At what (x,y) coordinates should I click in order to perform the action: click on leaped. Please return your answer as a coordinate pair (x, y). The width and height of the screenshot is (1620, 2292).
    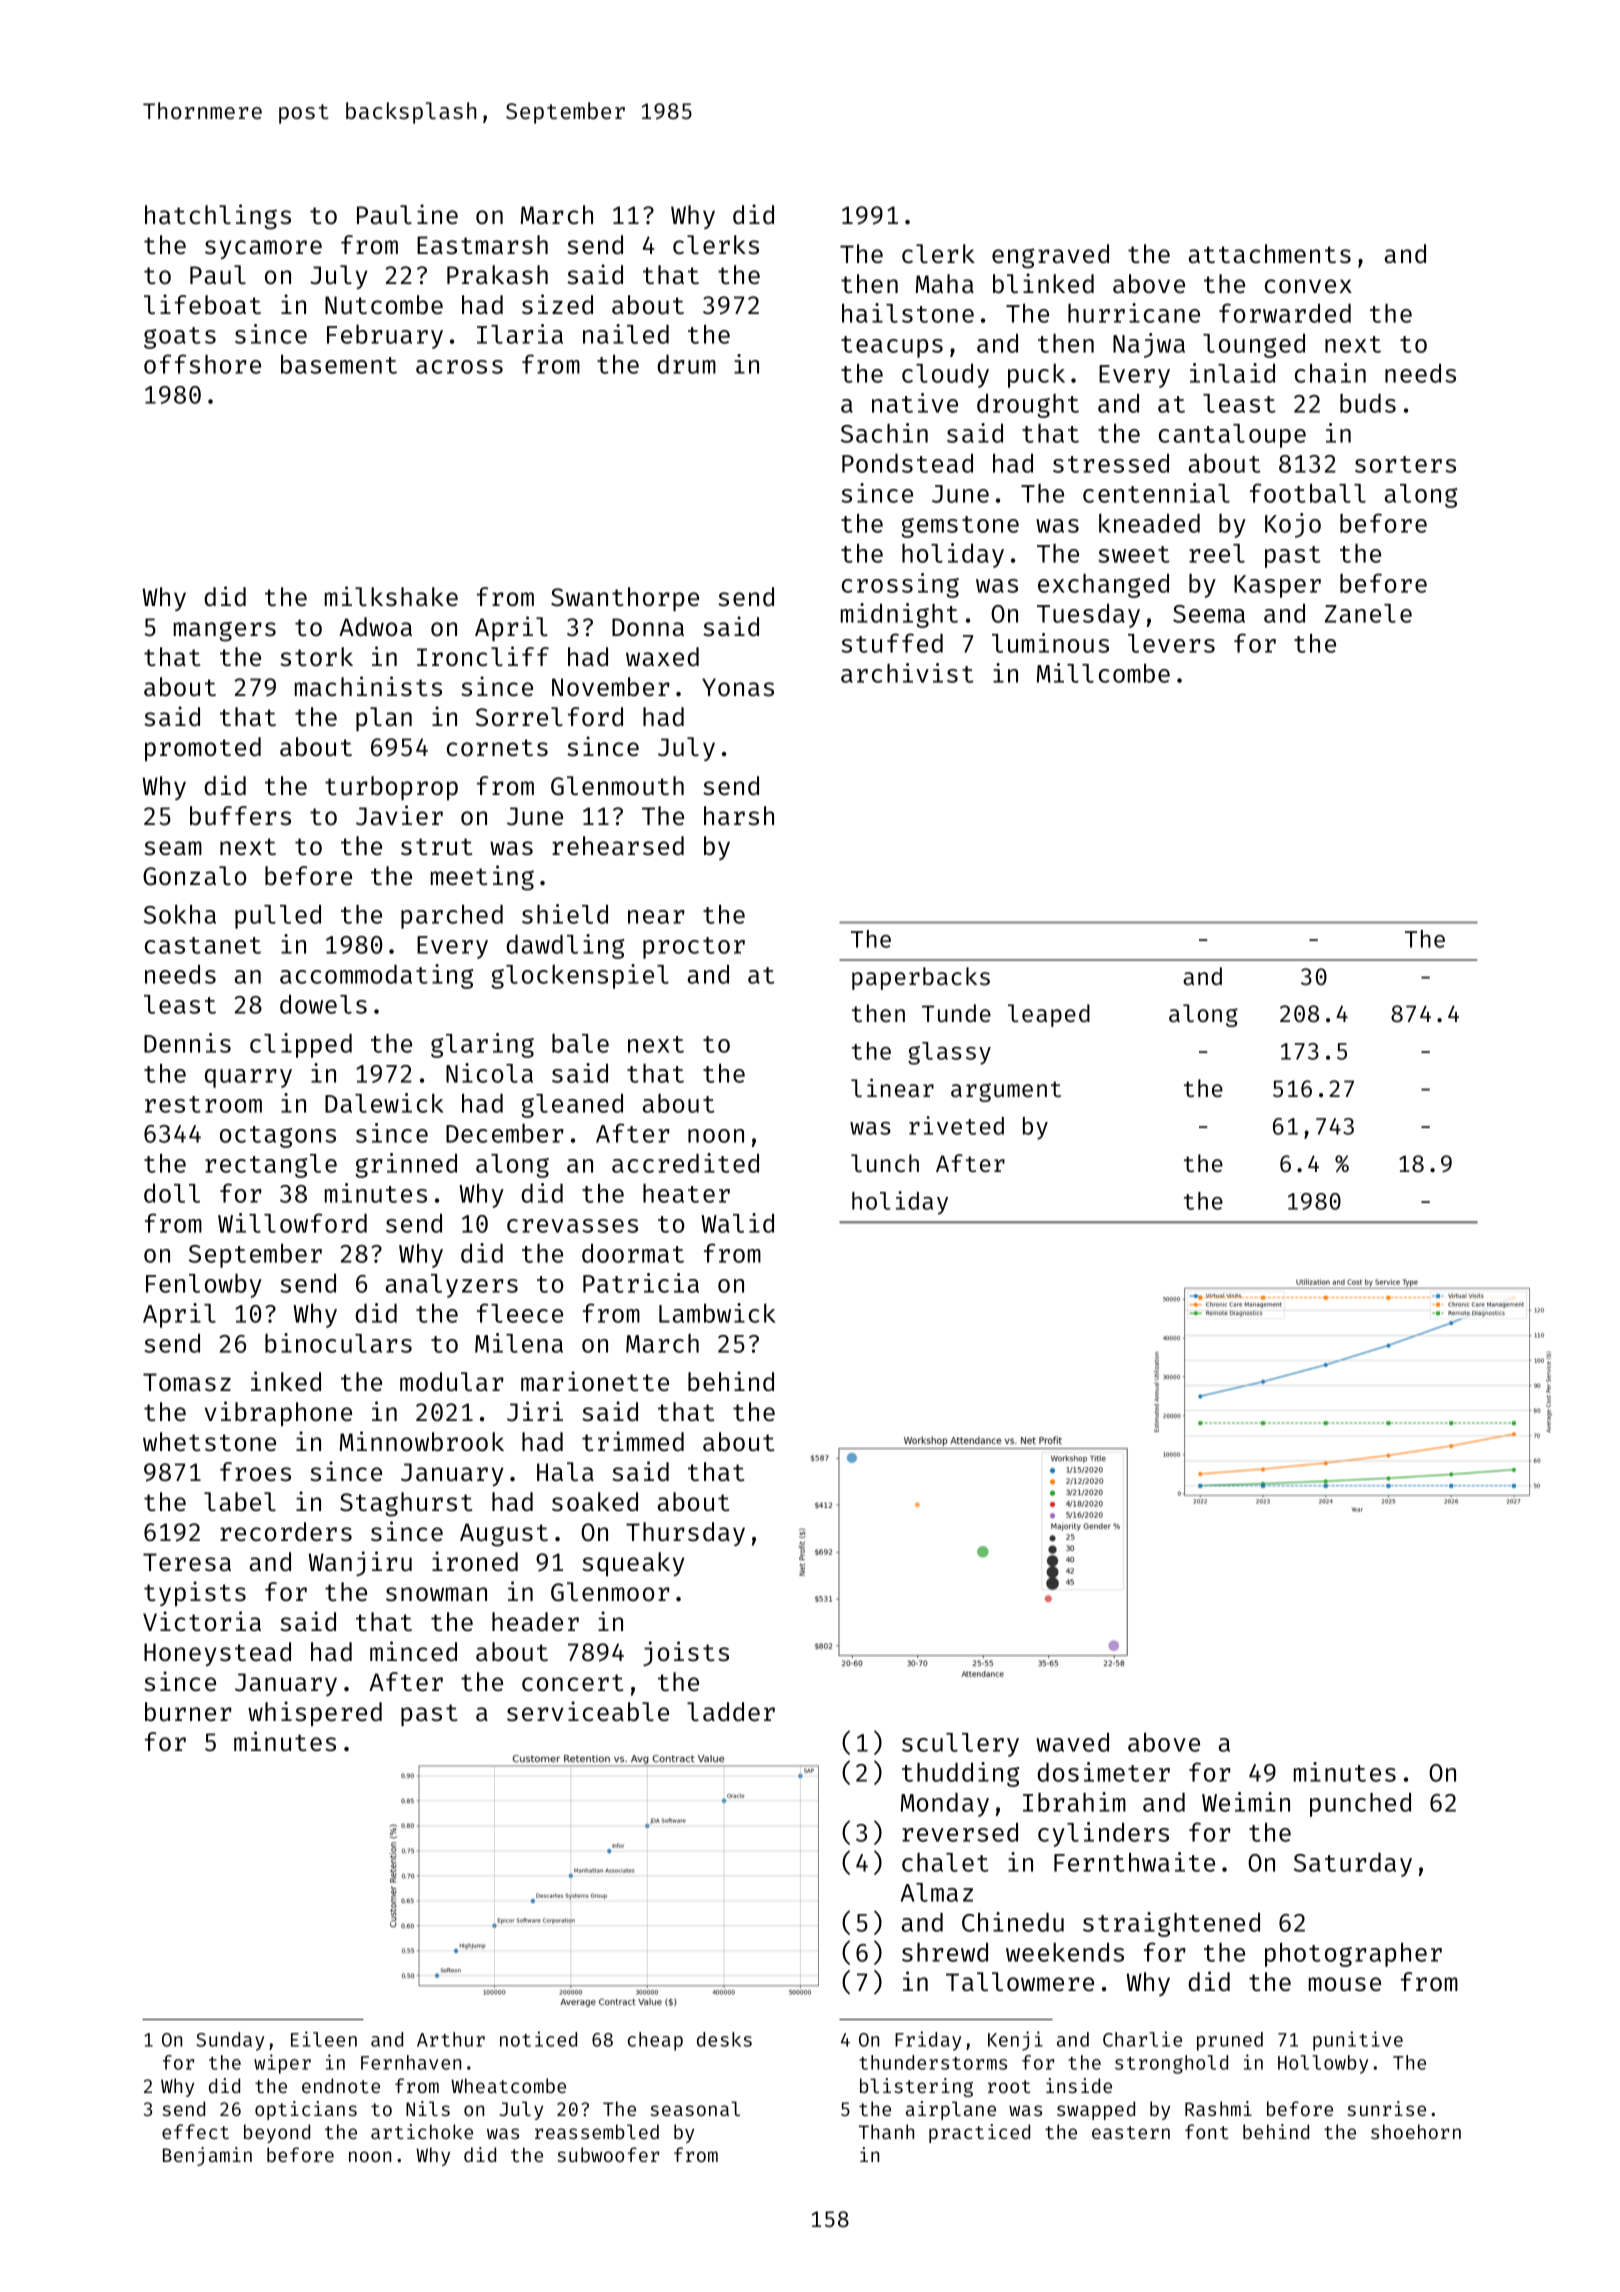
    Looking at the image, I should click on (1049, 1015).
